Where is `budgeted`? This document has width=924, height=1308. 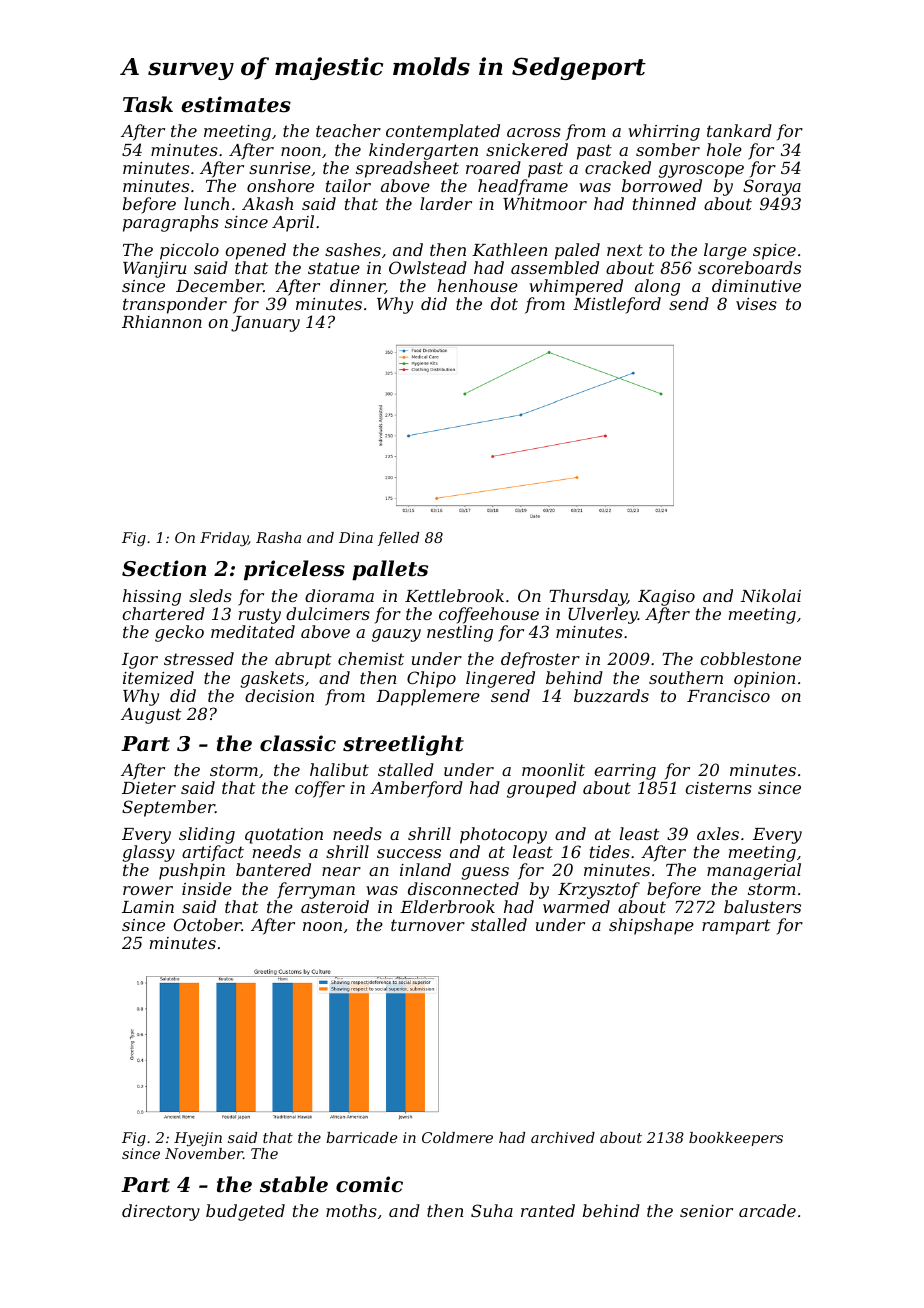
budgeted is located at coordinates (245, 1212).
